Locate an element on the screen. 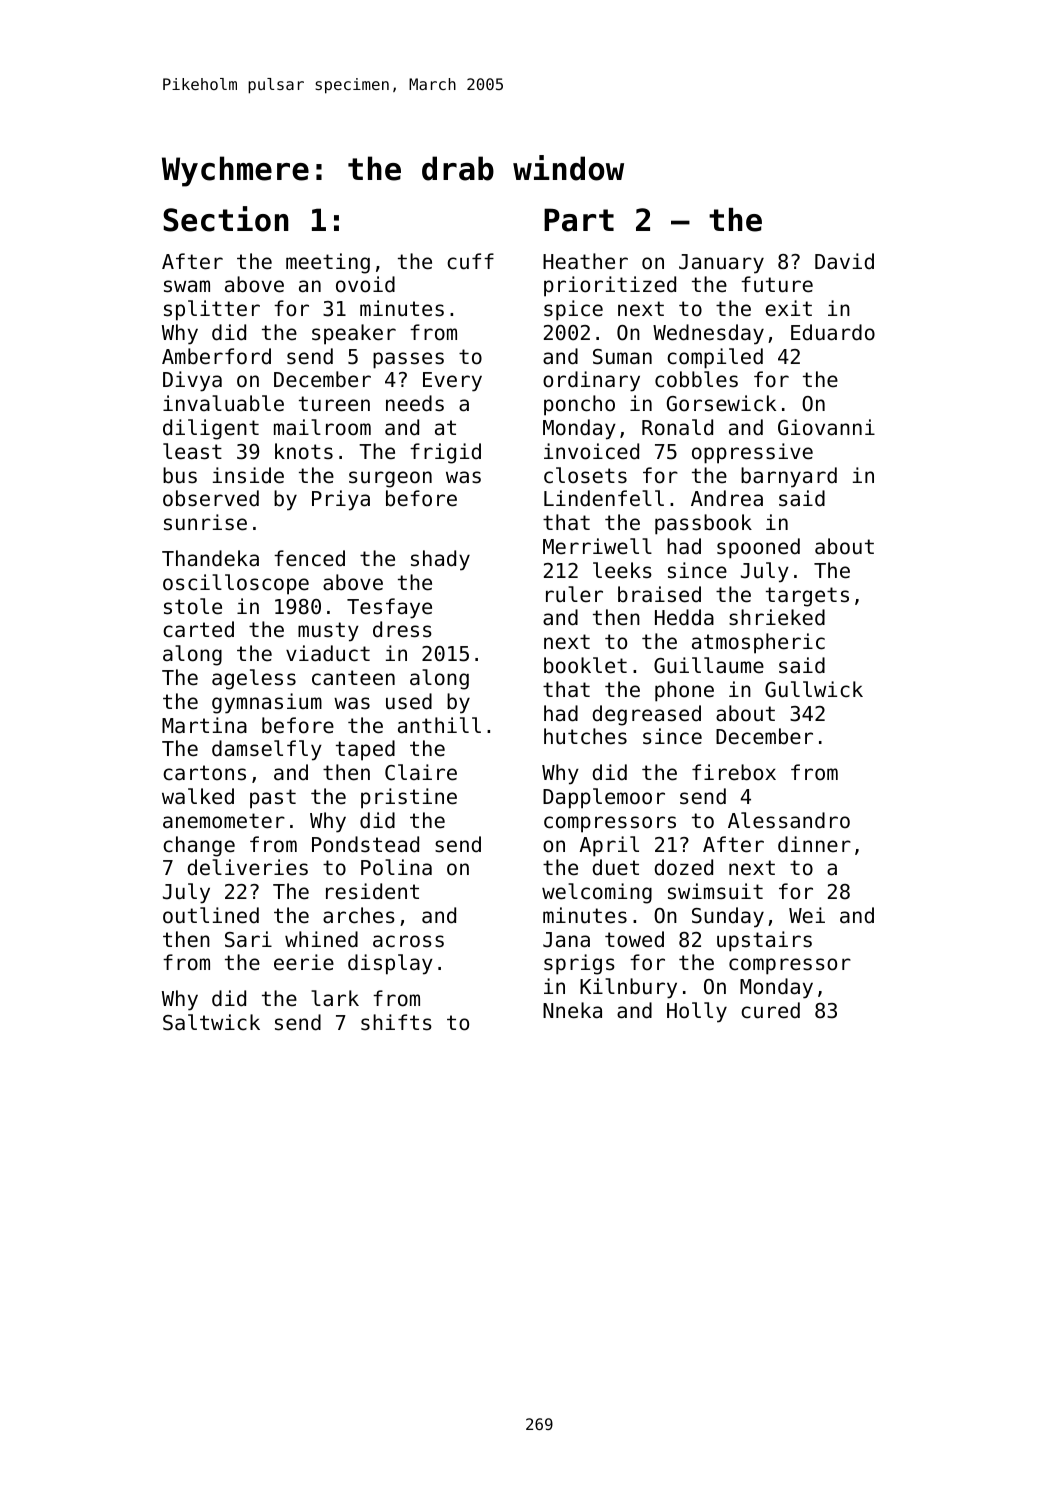 The image size is (1050, 1491). January is located at coordinates (721, 264).
